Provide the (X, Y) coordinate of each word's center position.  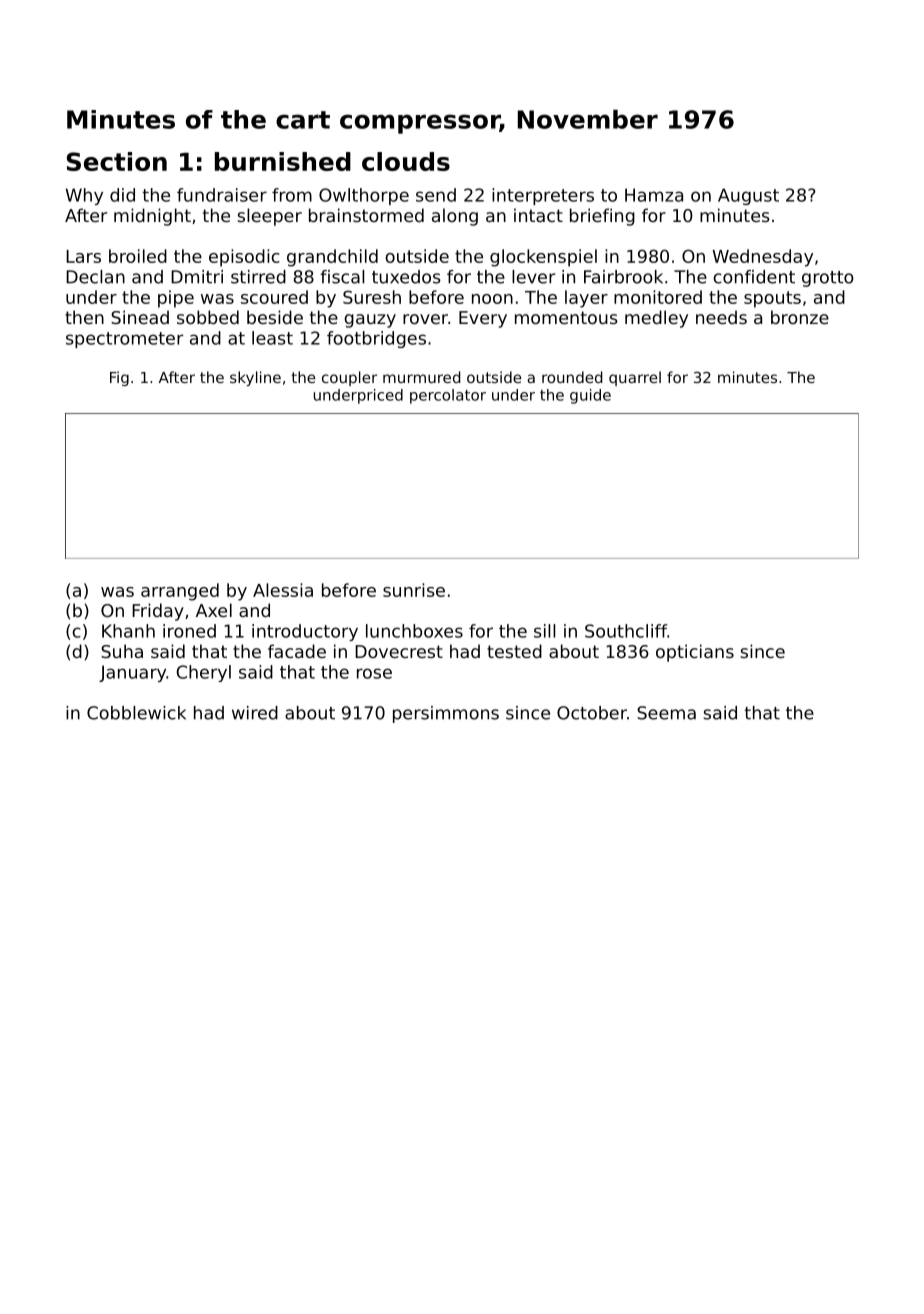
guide (590, 396)
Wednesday (762, 258)
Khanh (128, 631)
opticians (695, 653)
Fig (119, 378)
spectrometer (124, 340)
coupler (349, 378)
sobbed (208, 317)
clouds (406, 161)
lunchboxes (414, 631)
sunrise (414, 590)
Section (117, 161)
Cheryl (204, 673)
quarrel (635, 378)
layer (586, 299)
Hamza (654, 195)
